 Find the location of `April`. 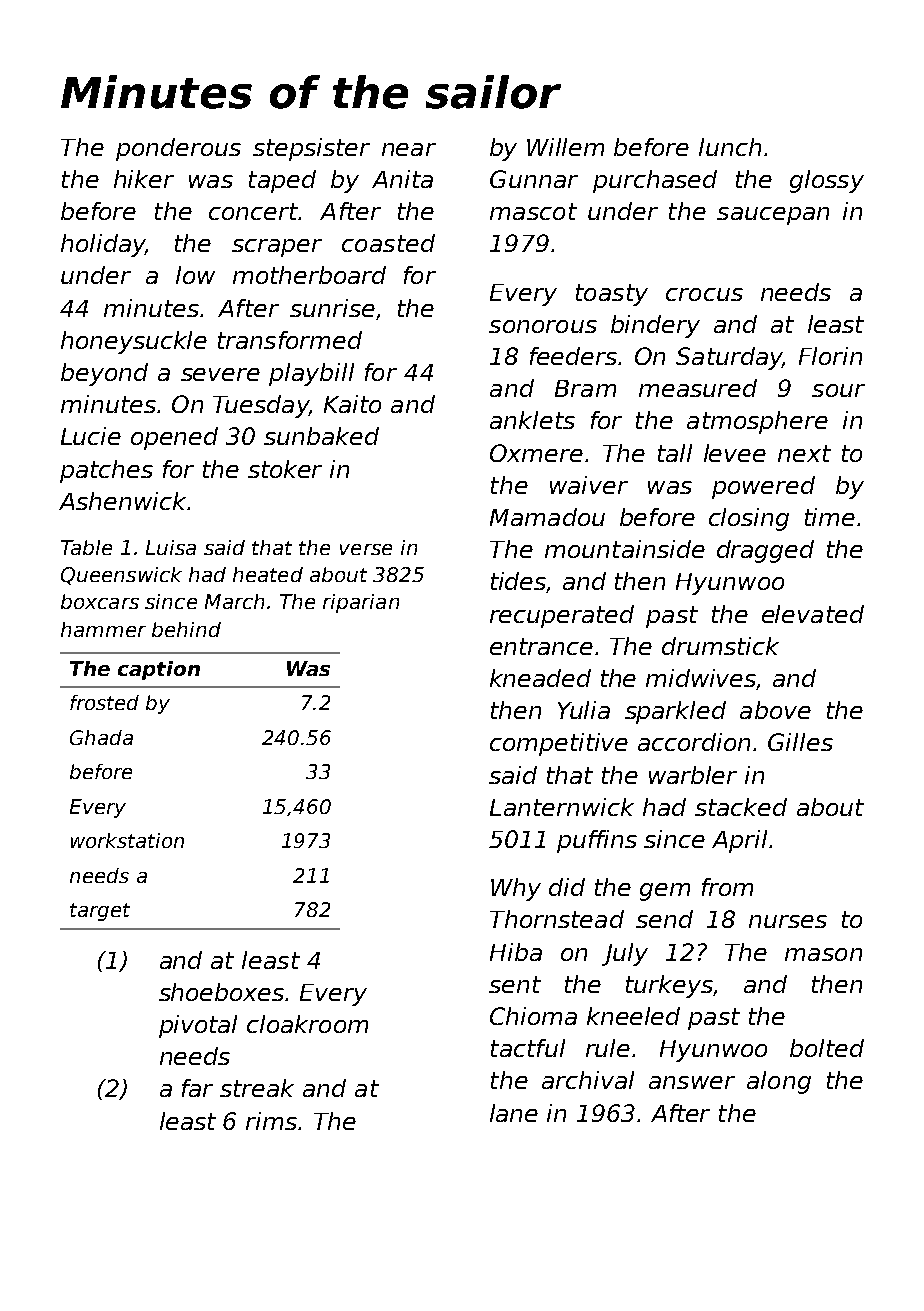

April is located at coordinates (739, 841).
